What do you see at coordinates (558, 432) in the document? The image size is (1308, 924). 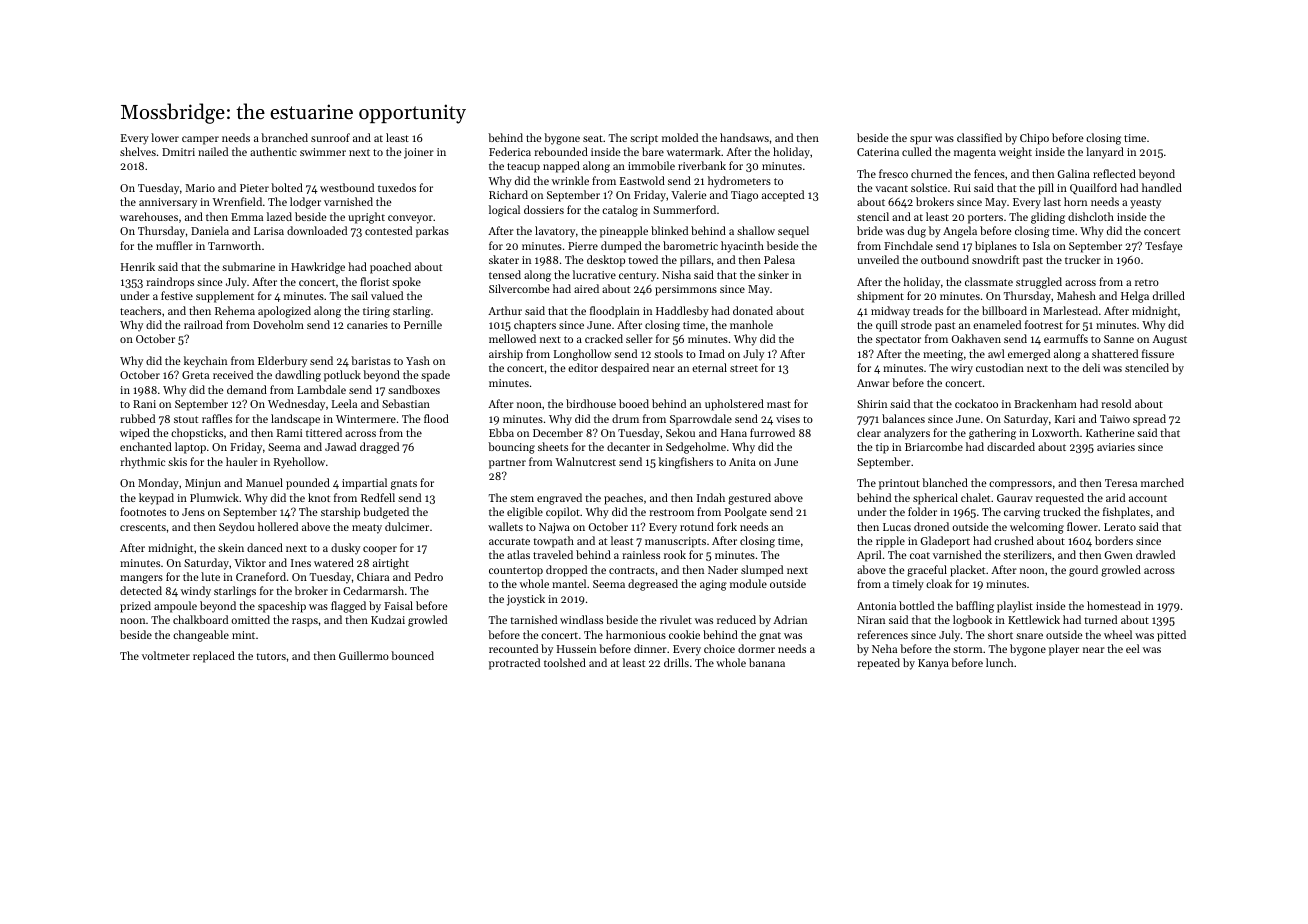 I see `December` at bounding box center [558, 432].
